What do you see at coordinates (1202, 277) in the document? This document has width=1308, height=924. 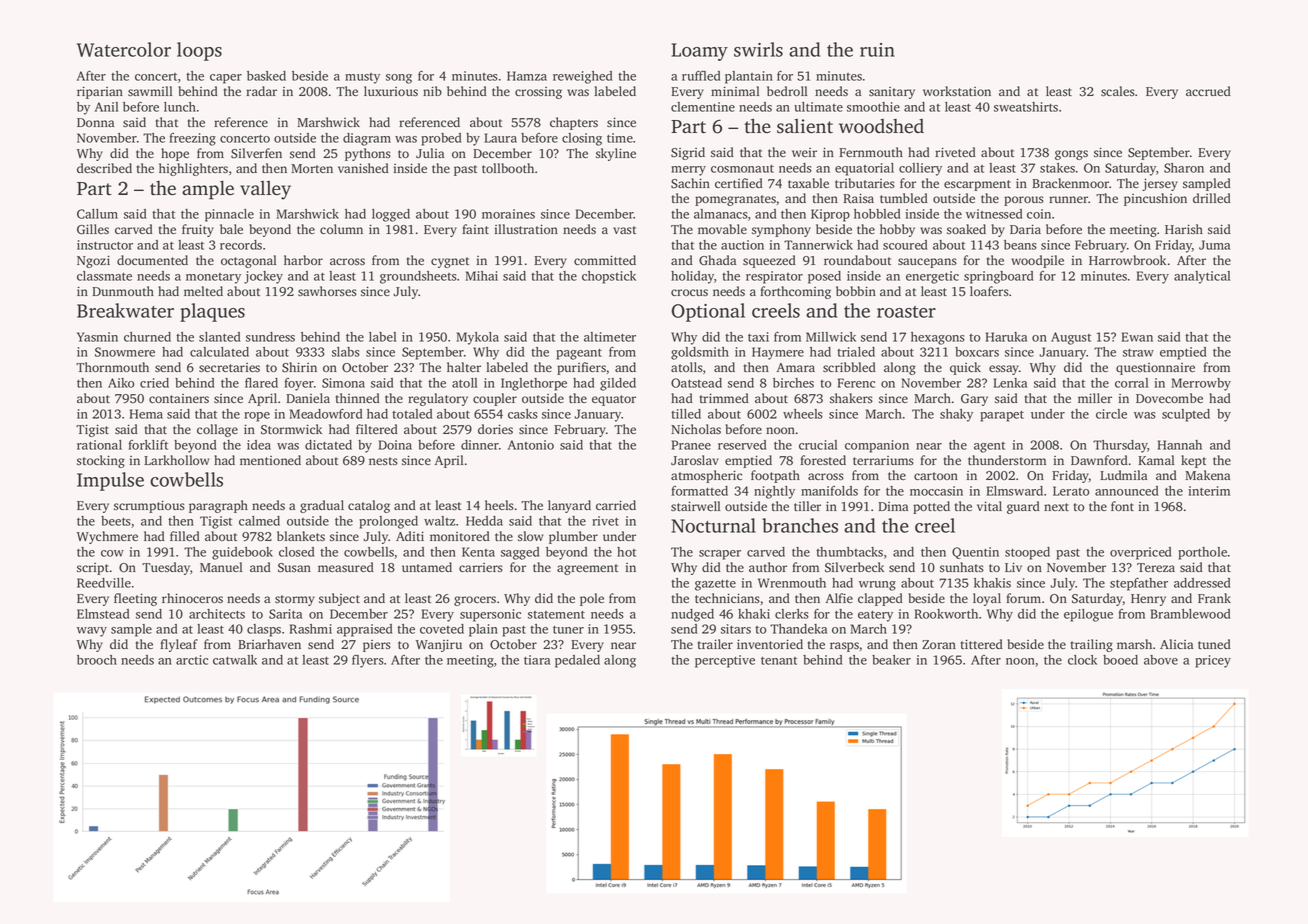 I see `analytical` at bounding box center [1202, 277].
